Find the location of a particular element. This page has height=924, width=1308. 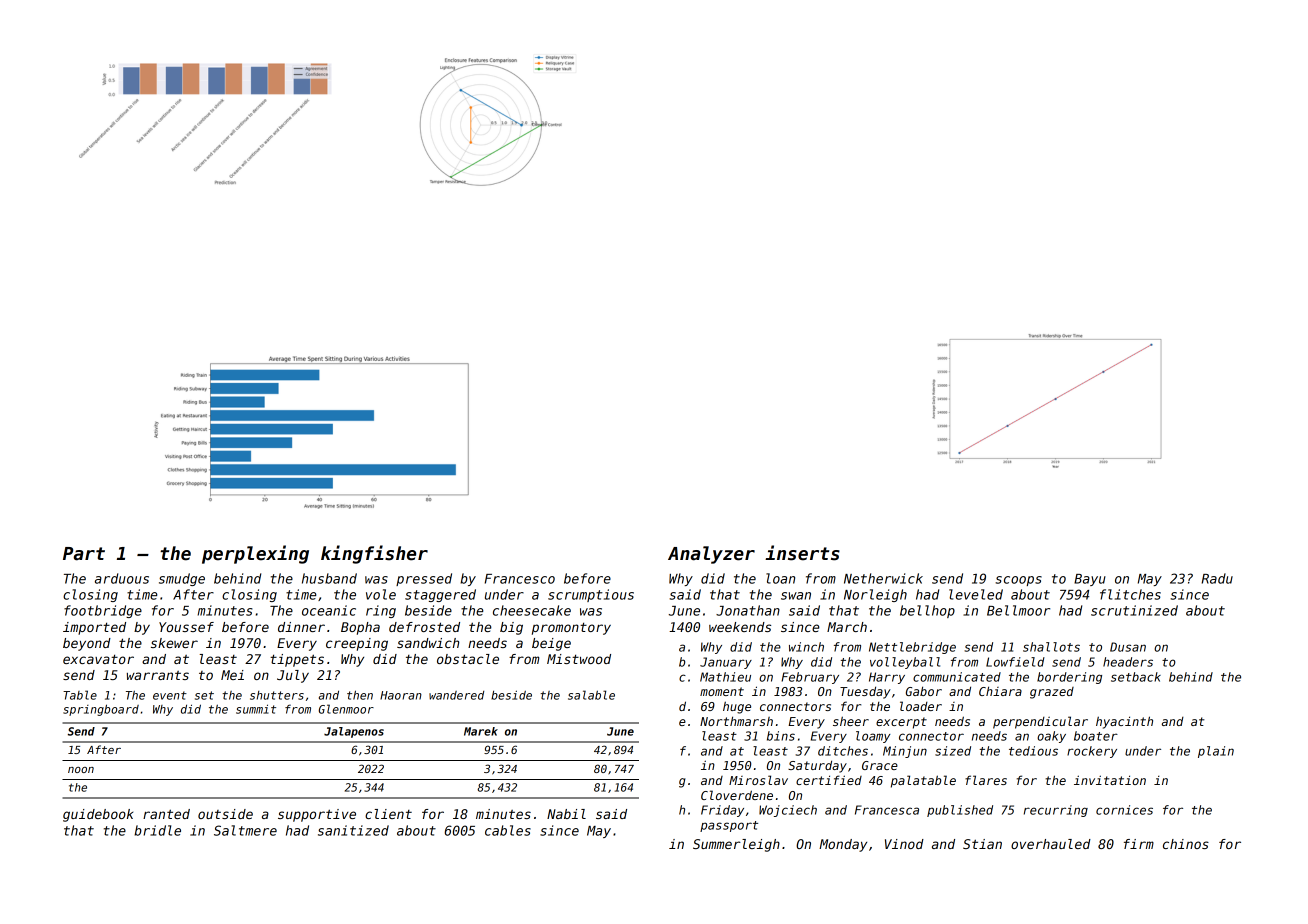

bridle is located at coordinates (157, 830).
